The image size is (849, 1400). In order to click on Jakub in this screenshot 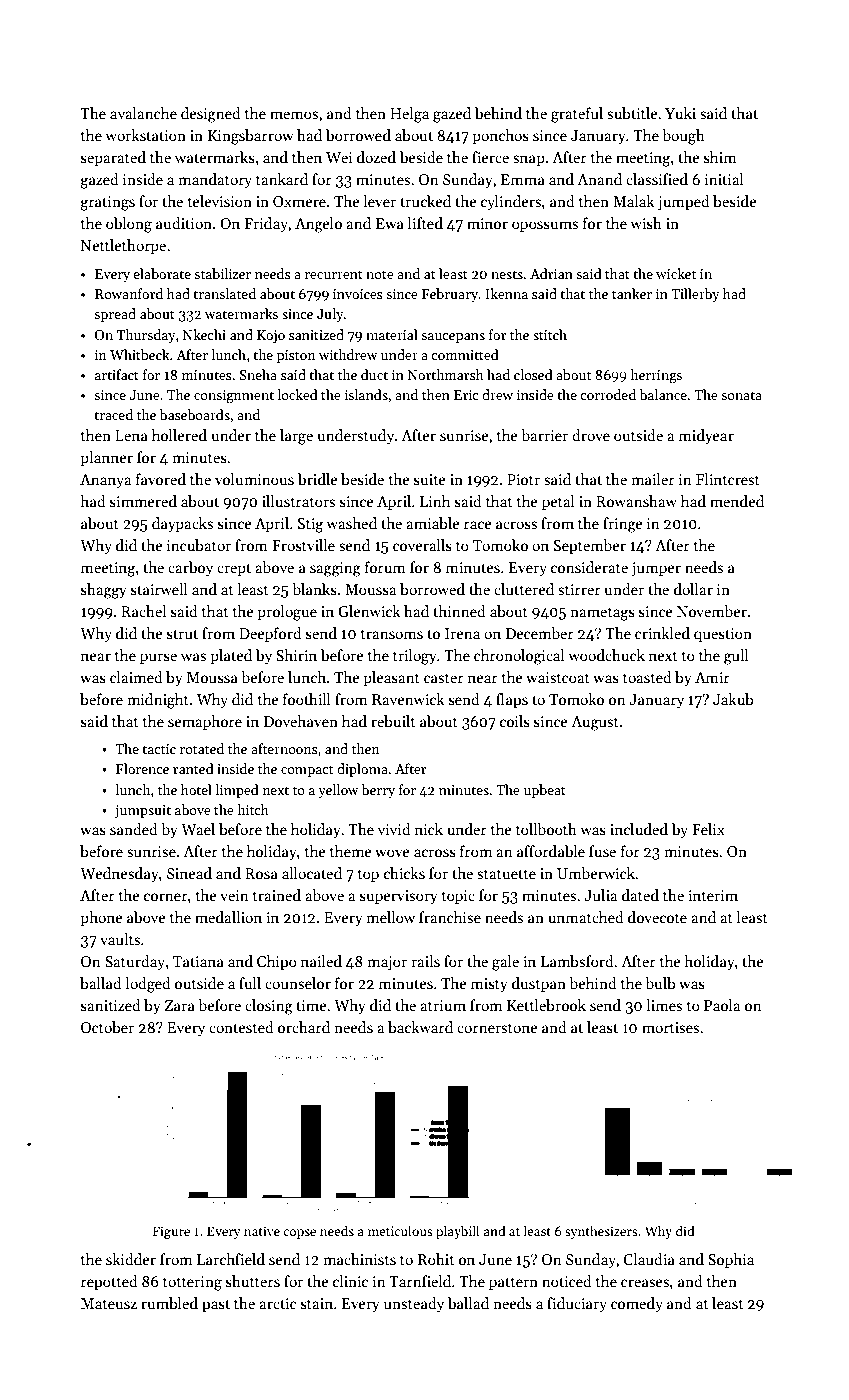, I will do `click(733, 699)`.
